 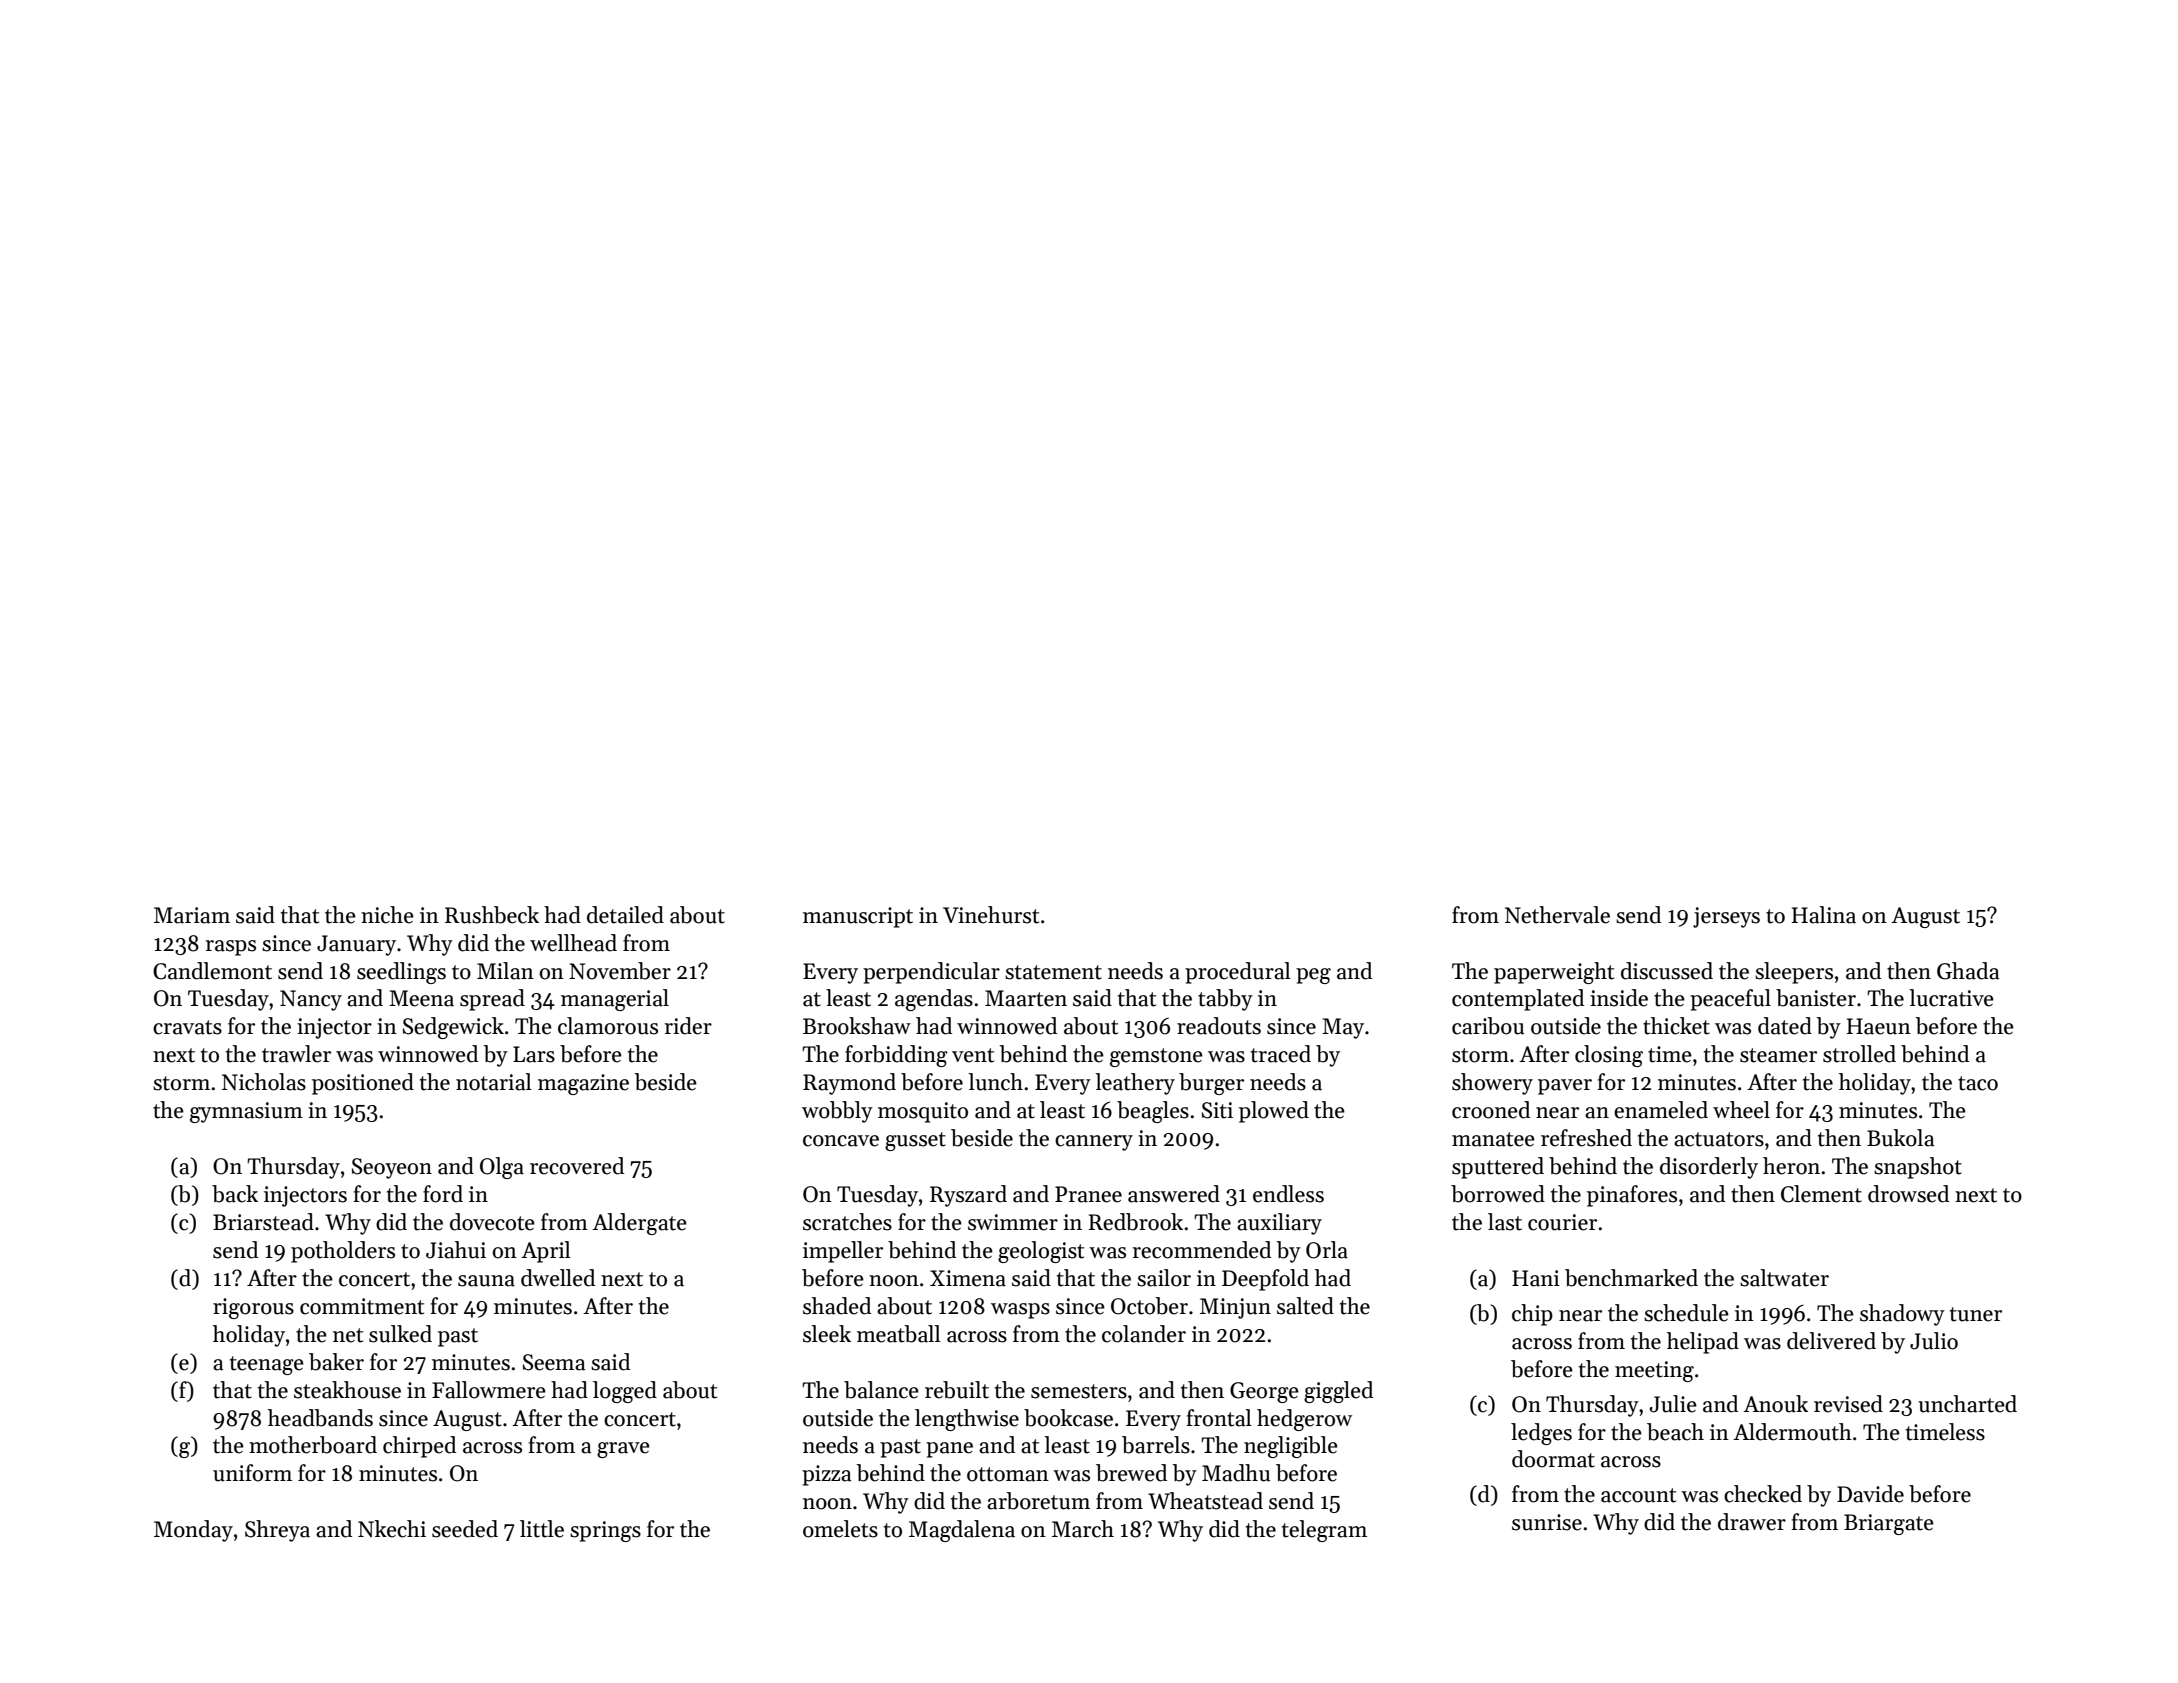 What do you see at coordinates (1554, 973) in the screenshot?
I see `paperweight` at bounding box center [1554, 973].
